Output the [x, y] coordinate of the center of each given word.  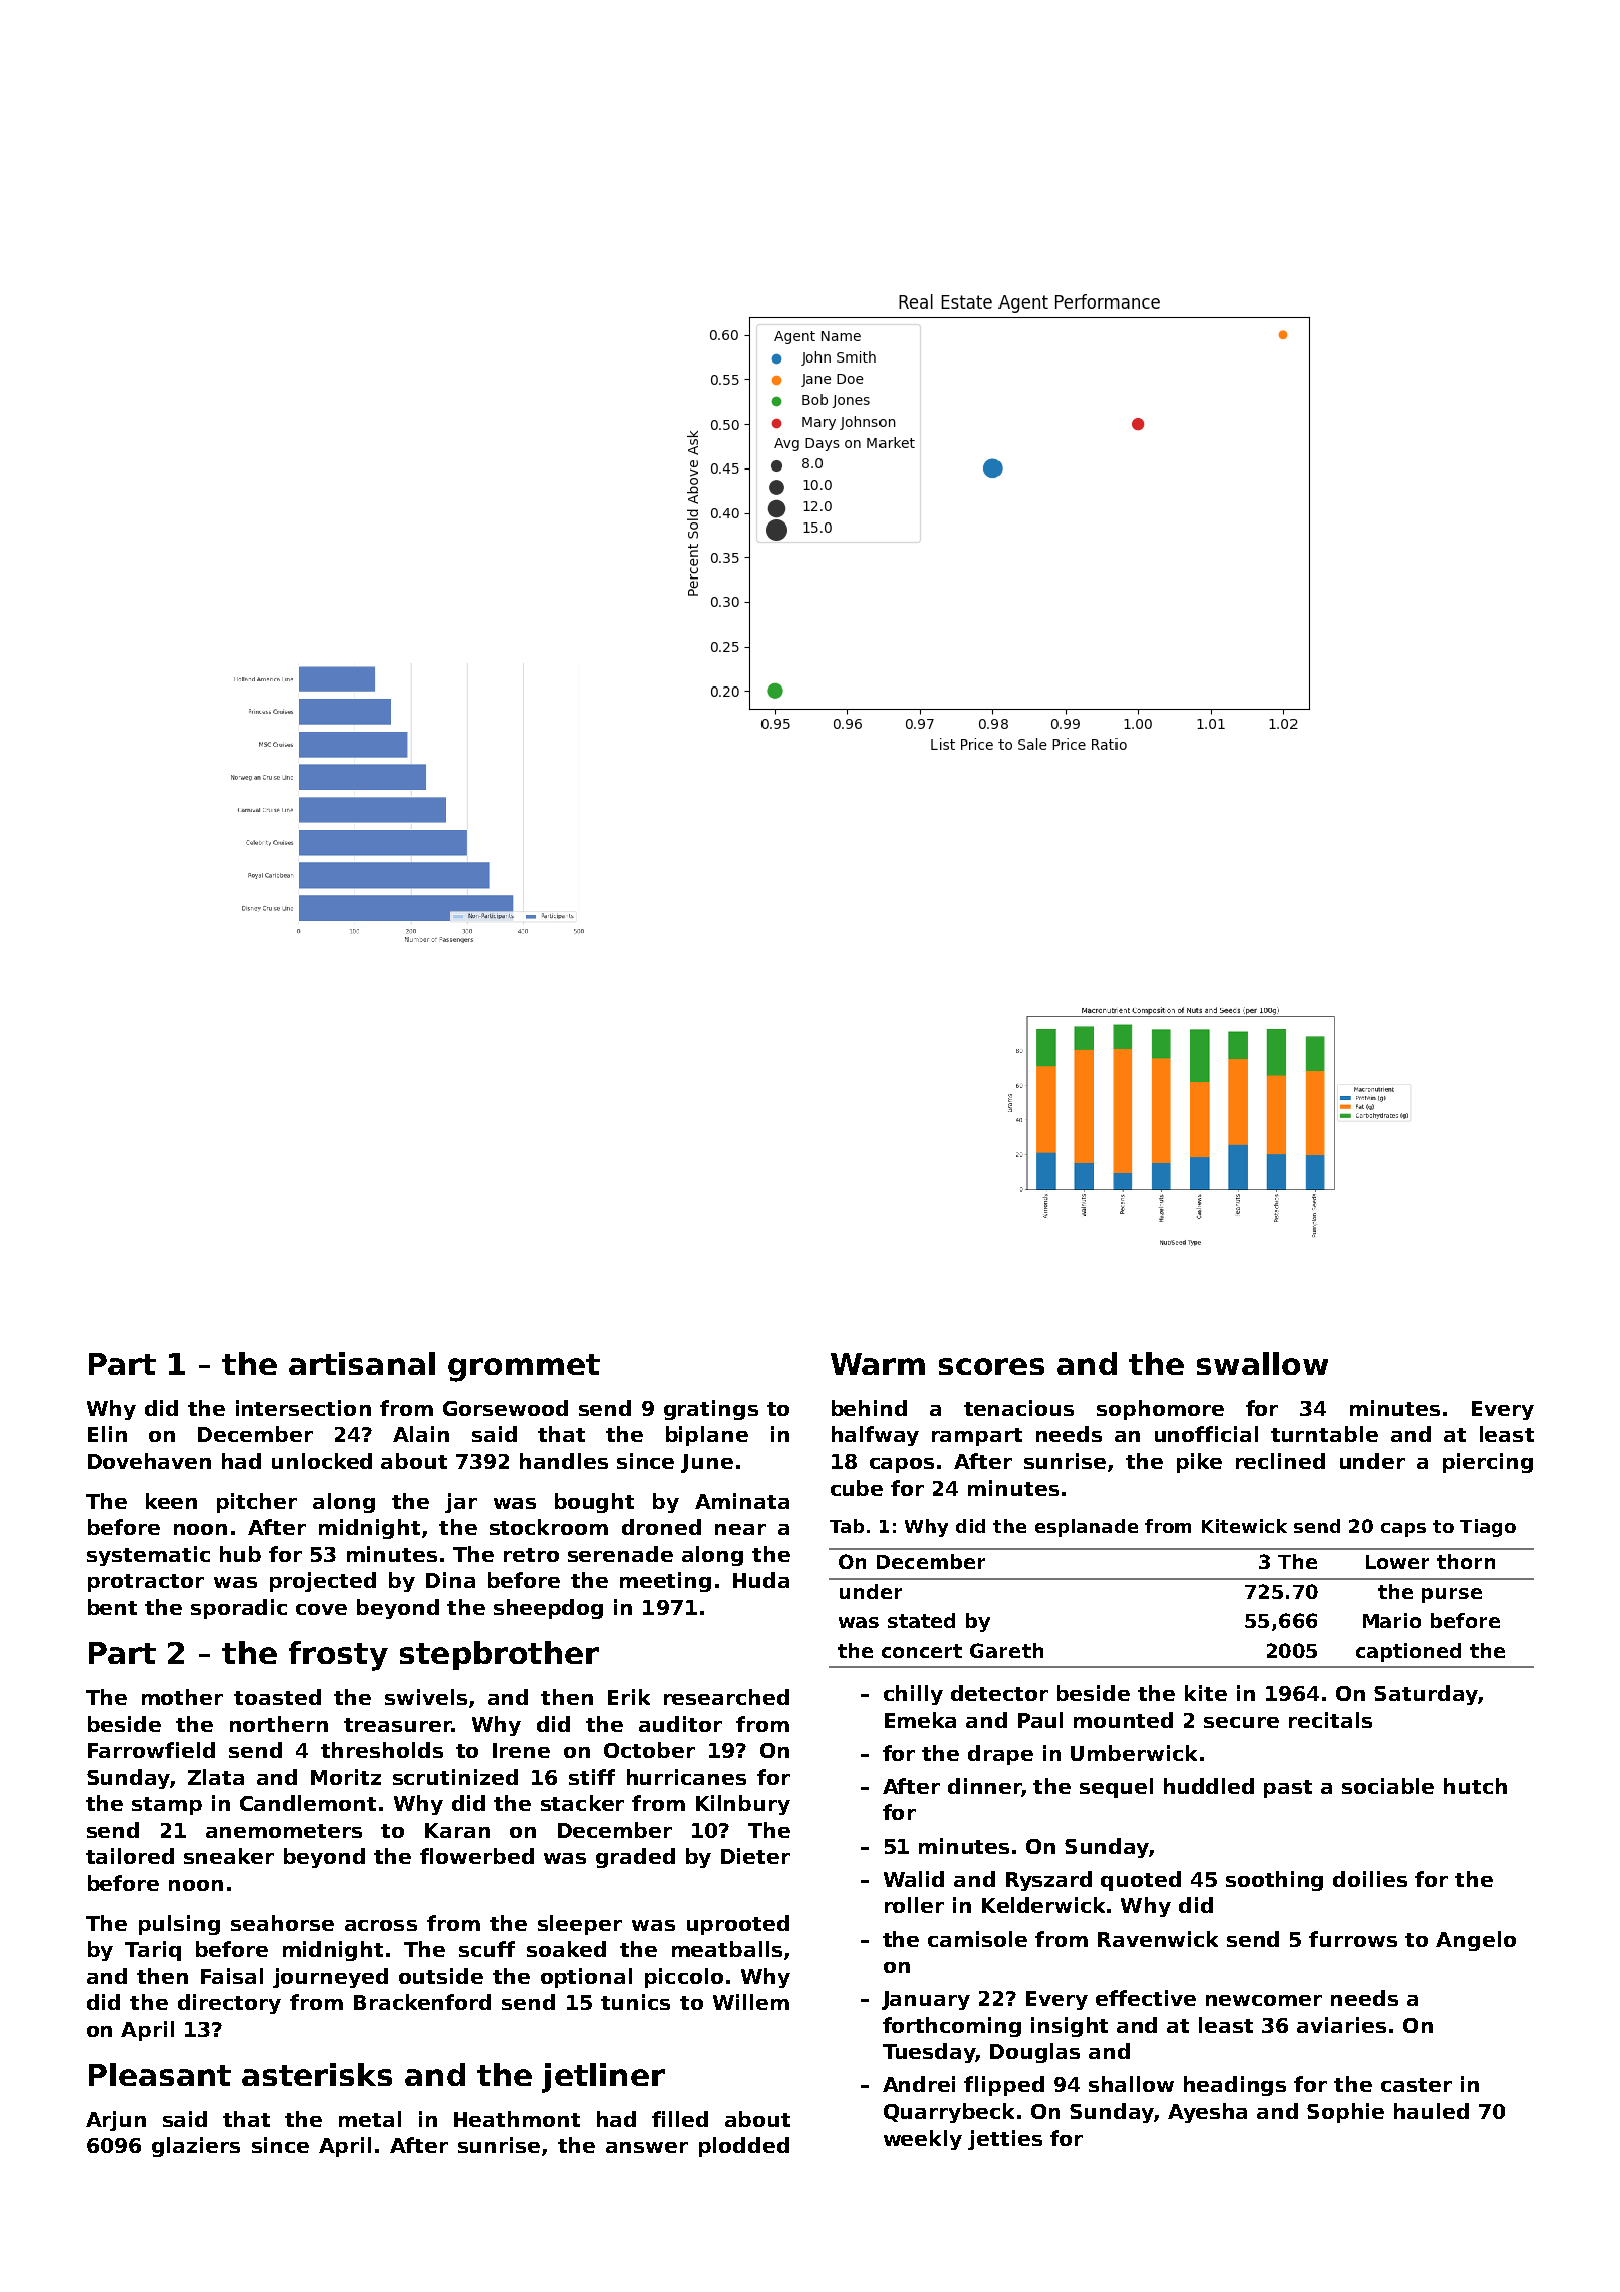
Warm [878, 1364]
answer [647, 2147]
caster [1416, 2085]
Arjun [116, 2121]
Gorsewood [505, 1408]
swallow [1262, 1363]
